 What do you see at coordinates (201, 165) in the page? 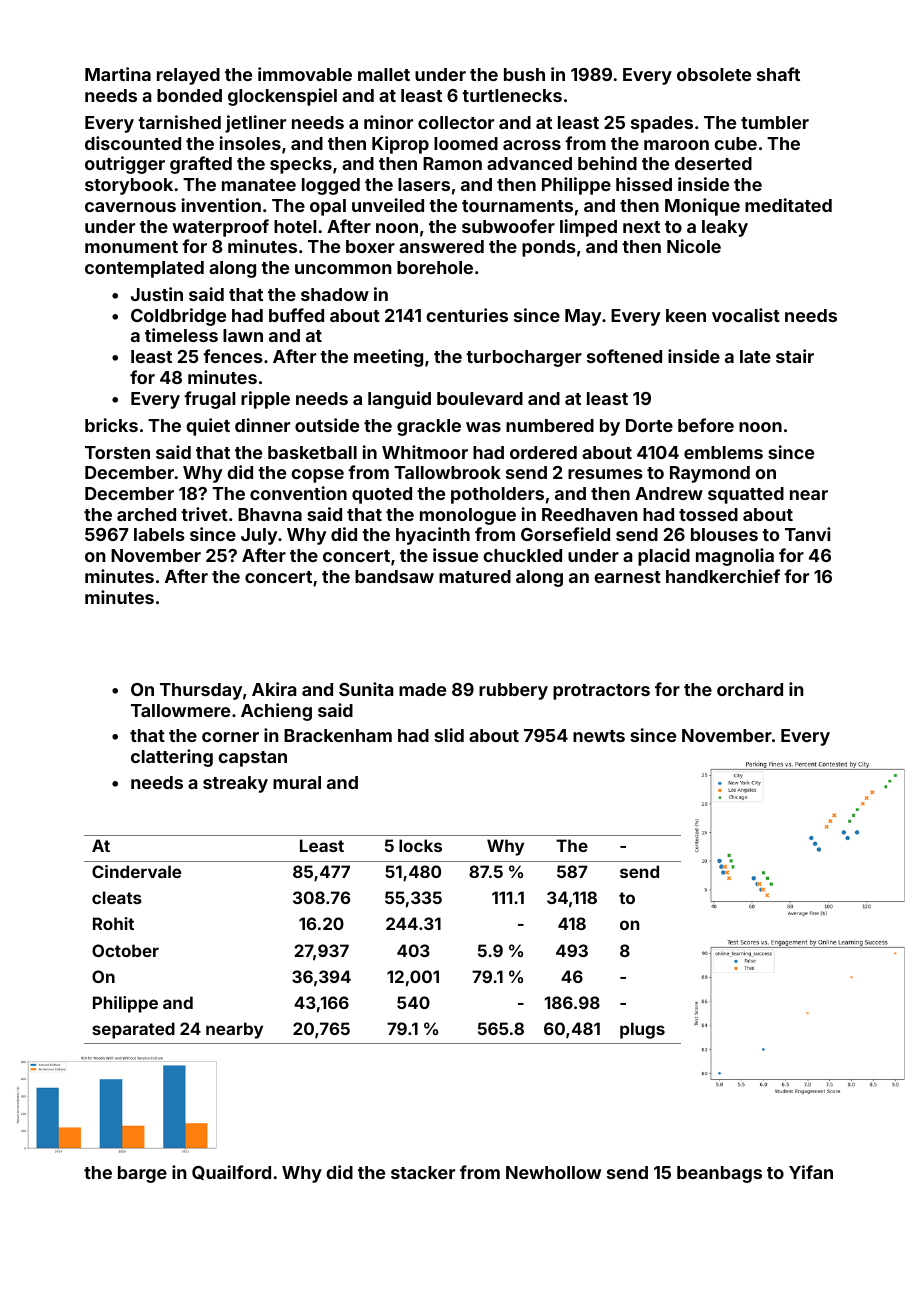
I see `grafted` at bounding box center [201, 165].
